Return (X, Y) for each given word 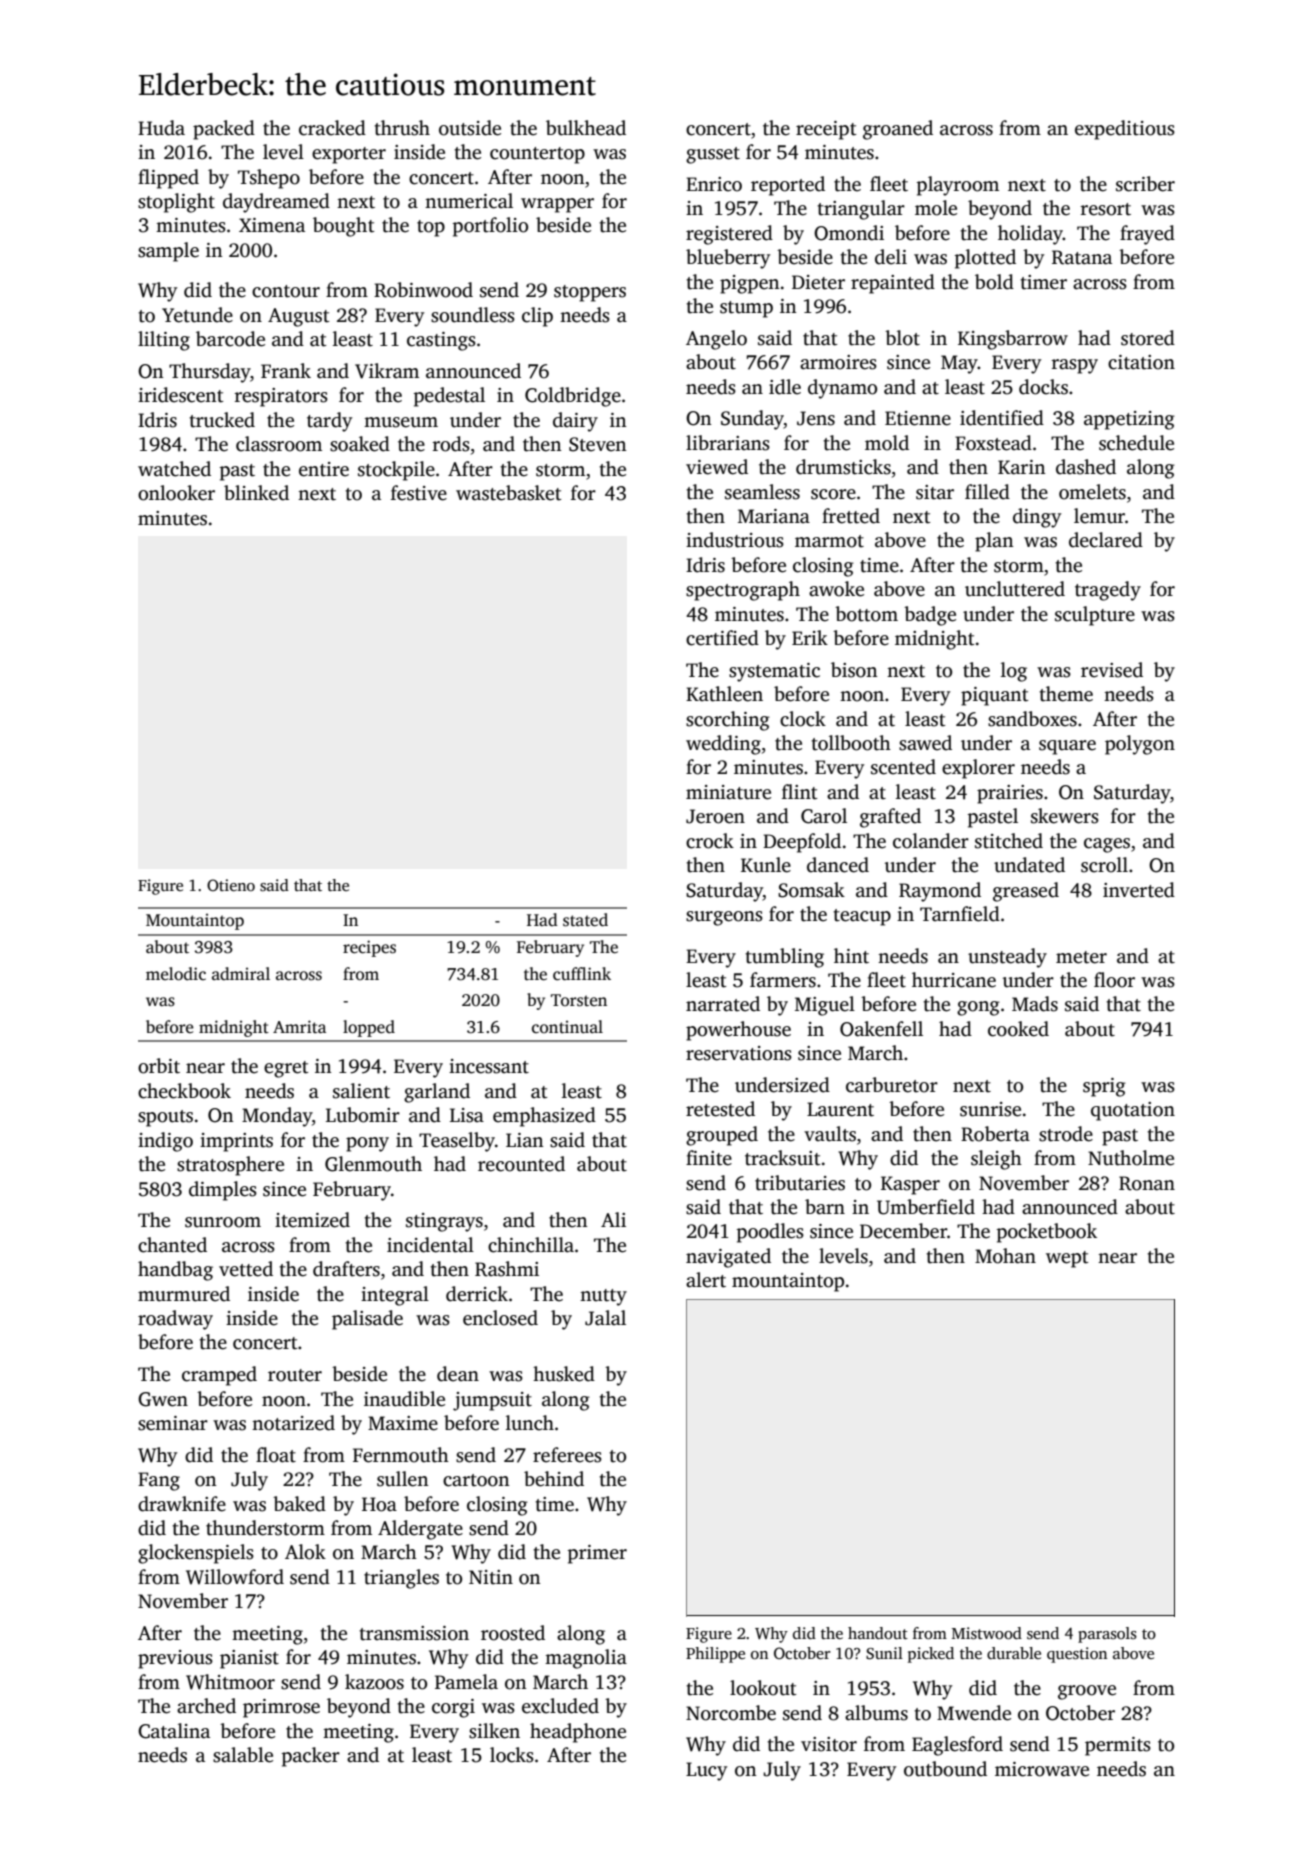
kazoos (374, 1682)
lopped (369, 1028)
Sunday (752, 420)
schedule (1136, 443)
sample (168, 252)
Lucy (706, 1771)
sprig (1104, 1087)
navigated (728, 1258)
